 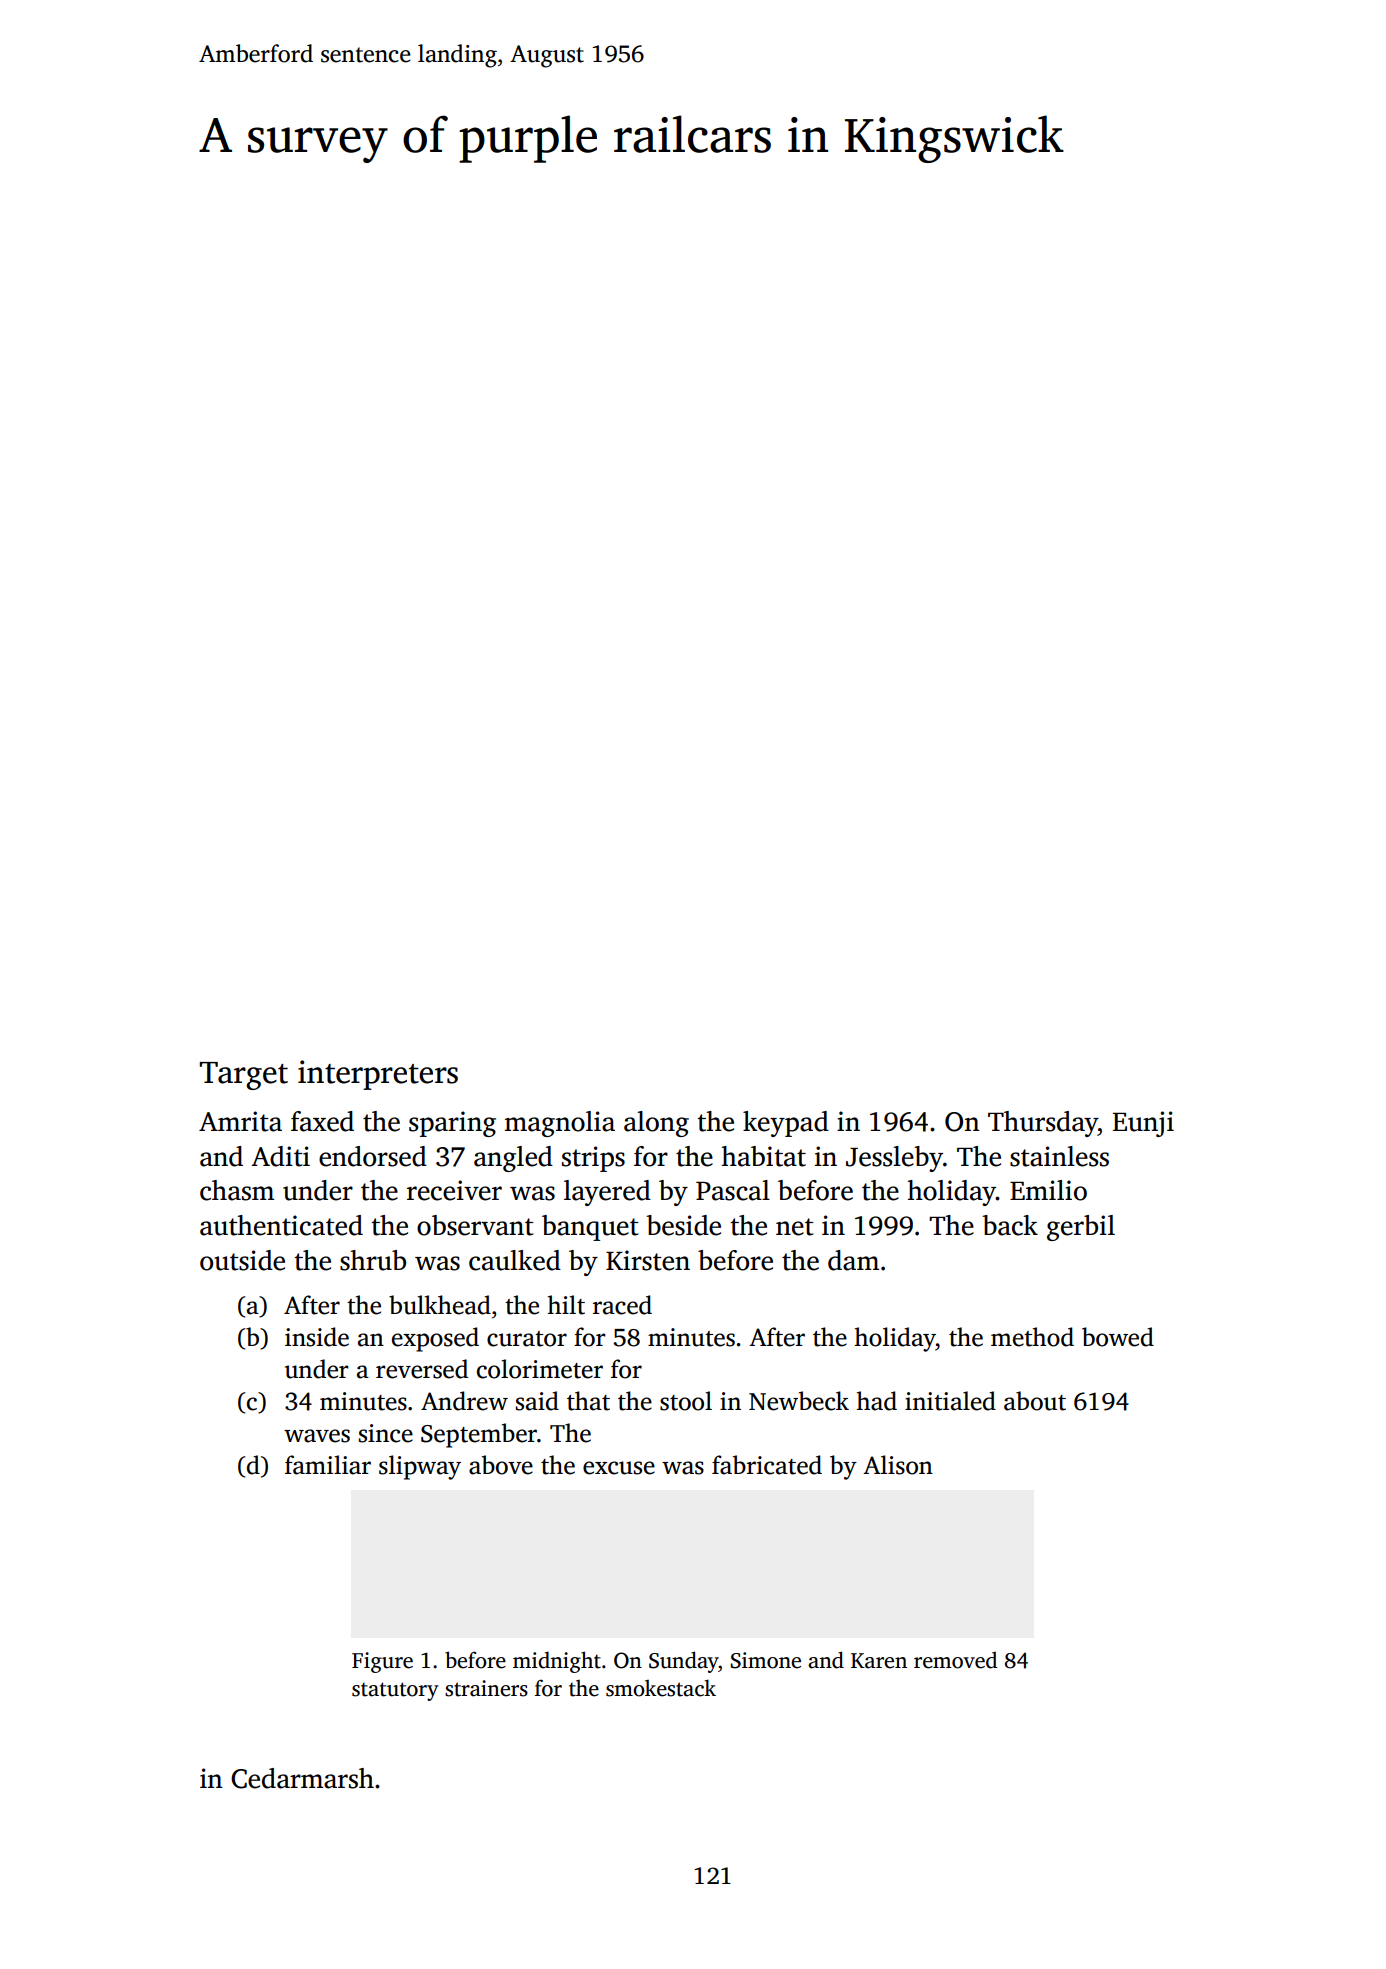 What do you see at coordinates (1043, 1124) in the screenshot?
I see `Thursday` at bounding box center [1043, 1124].
